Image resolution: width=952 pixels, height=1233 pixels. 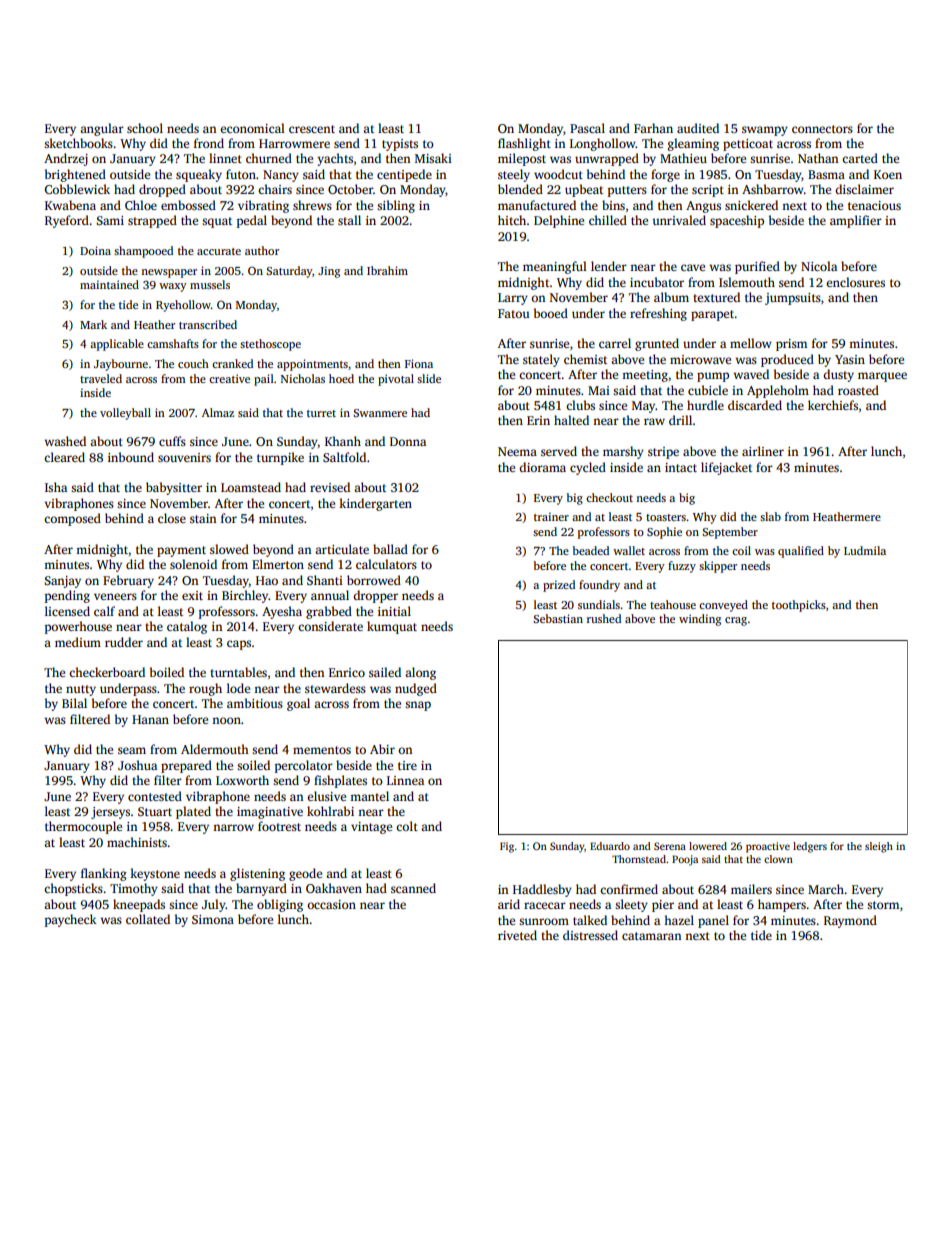 I want to click on Erin, so click(x=538, y=420).
